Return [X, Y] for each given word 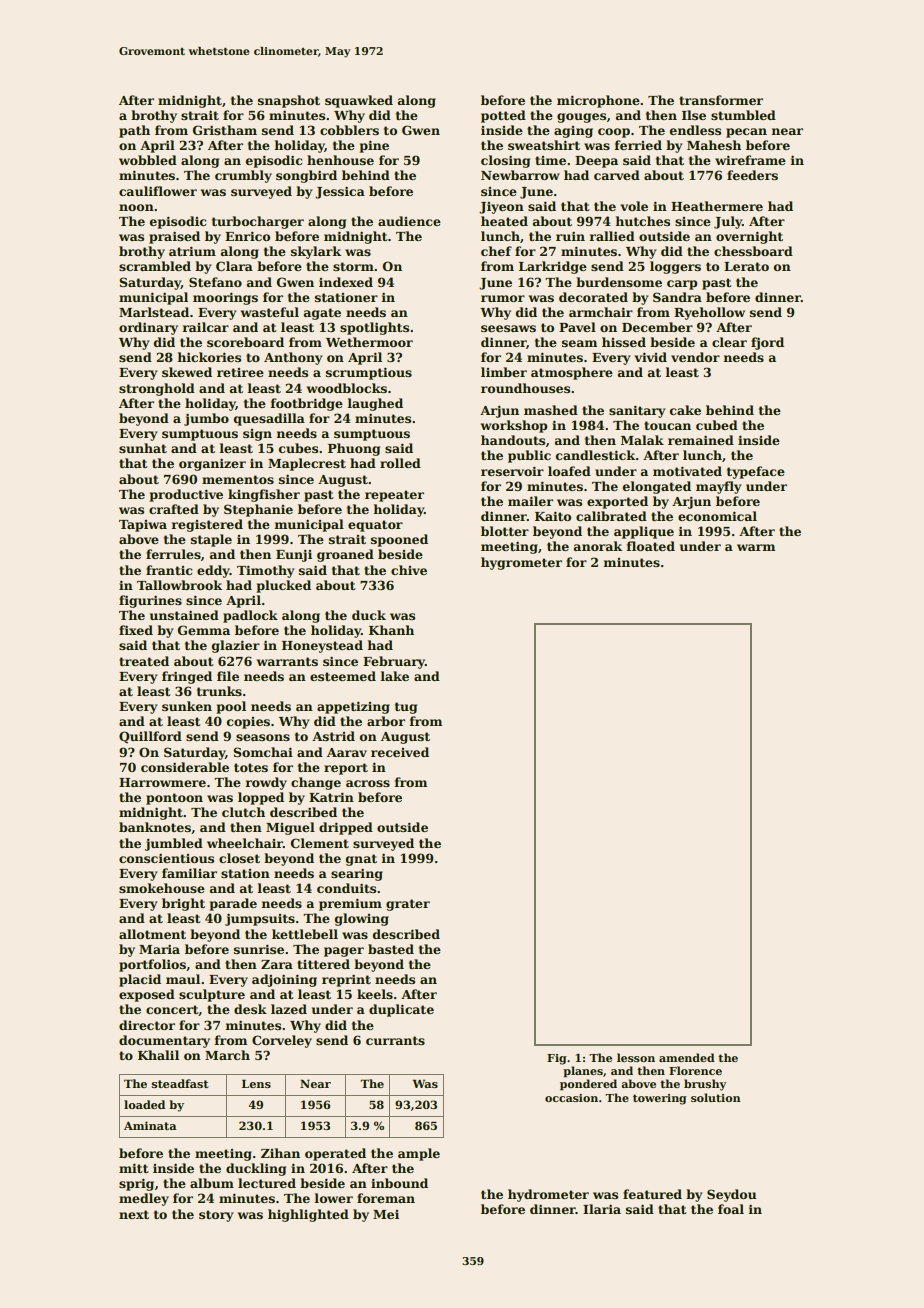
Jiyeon [501, 208]
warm [756, 547]
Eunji [294, 556]
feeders [752, 175]
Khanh [391, 630]
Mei [386, 1214]
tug [406, 708]
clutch [243, 812]
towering [660, 1099]
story [216, 1216]
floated [650, 546]
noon [136, 207]
